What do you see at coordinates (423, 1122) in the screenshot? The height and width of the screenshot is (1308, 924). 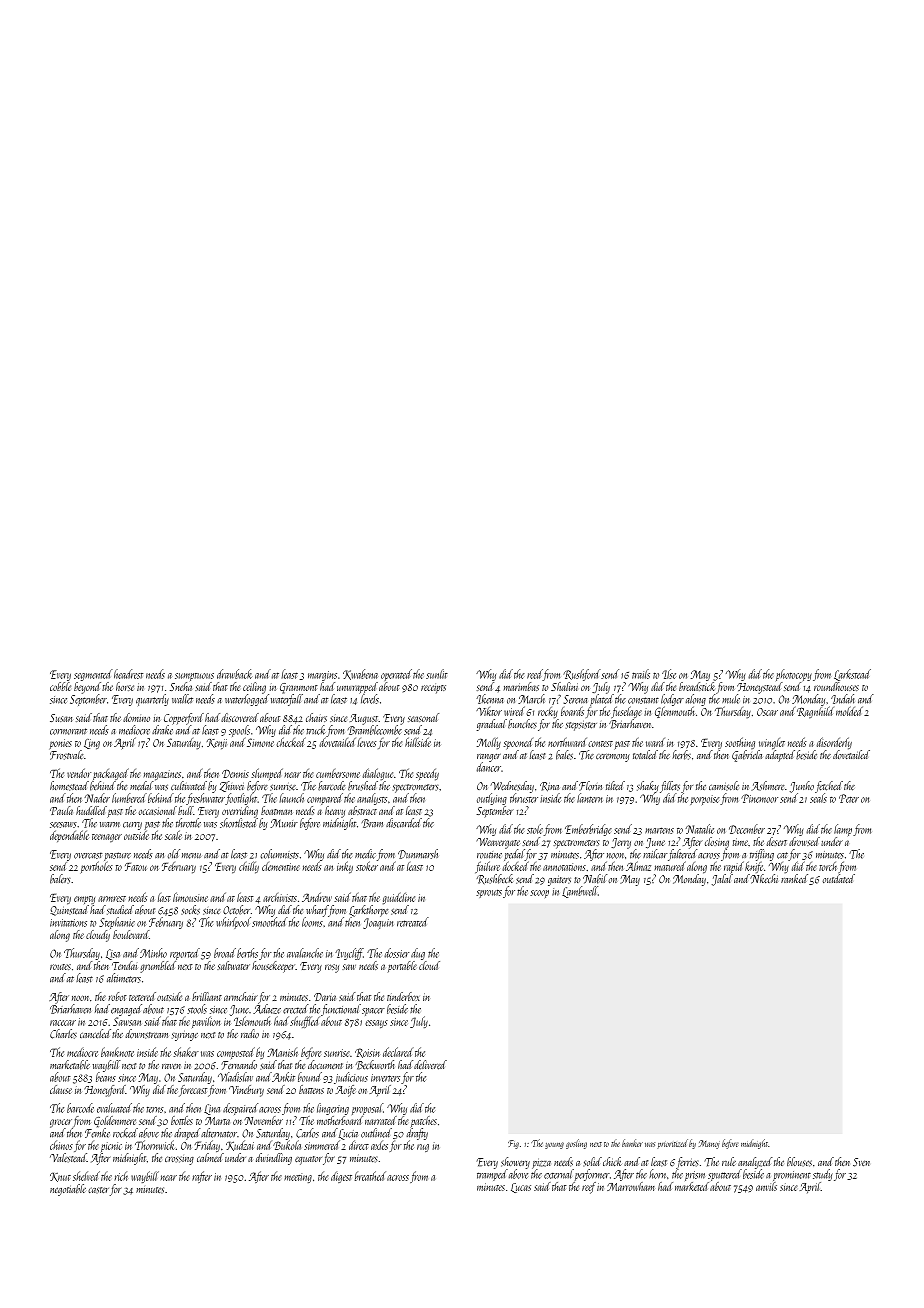 I see `patches` at bounding box center [423, 1122].
